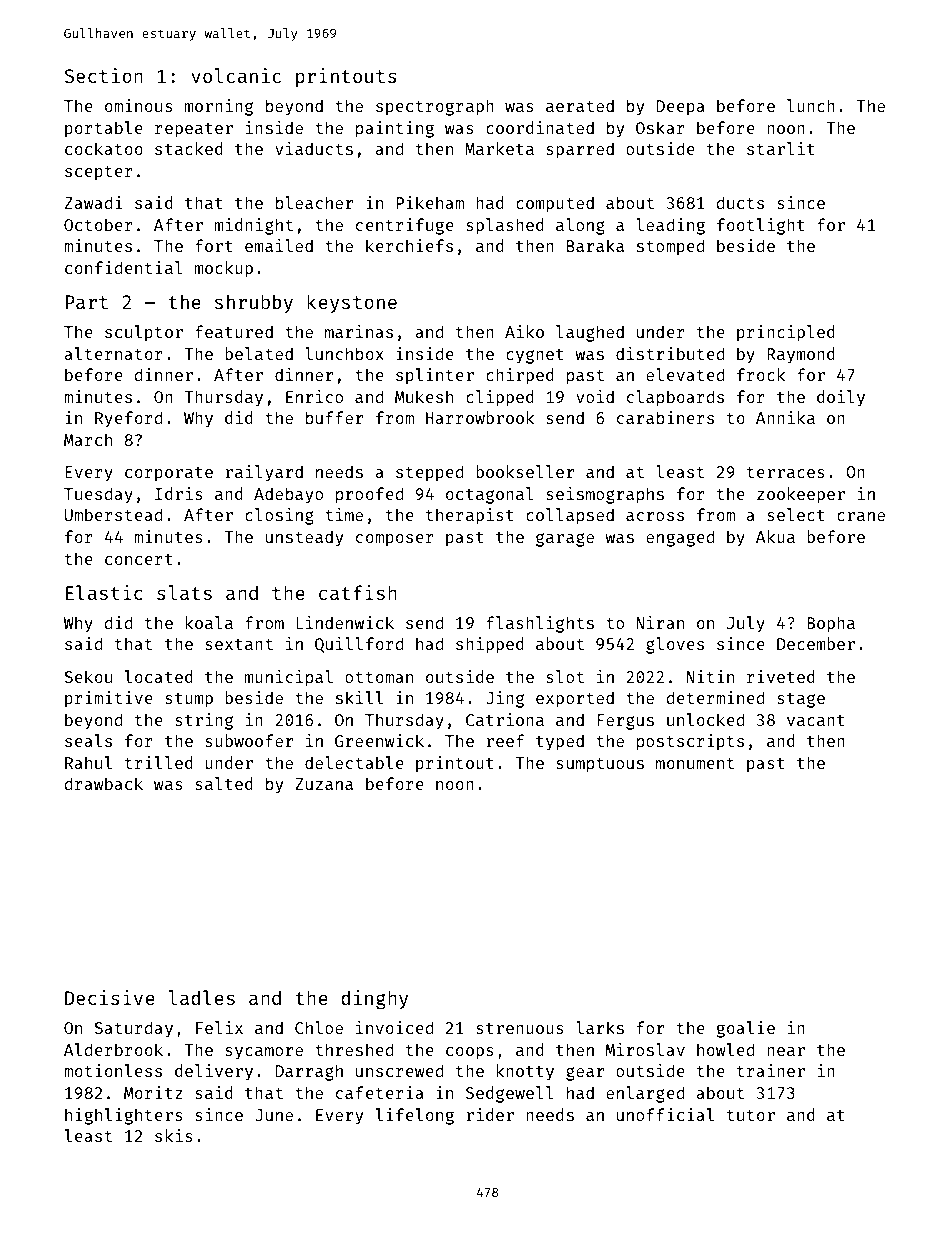 This page has height=1233, width=952. Describe the element at coordinates (861, 516) in the page. I see `crane` at that location.
